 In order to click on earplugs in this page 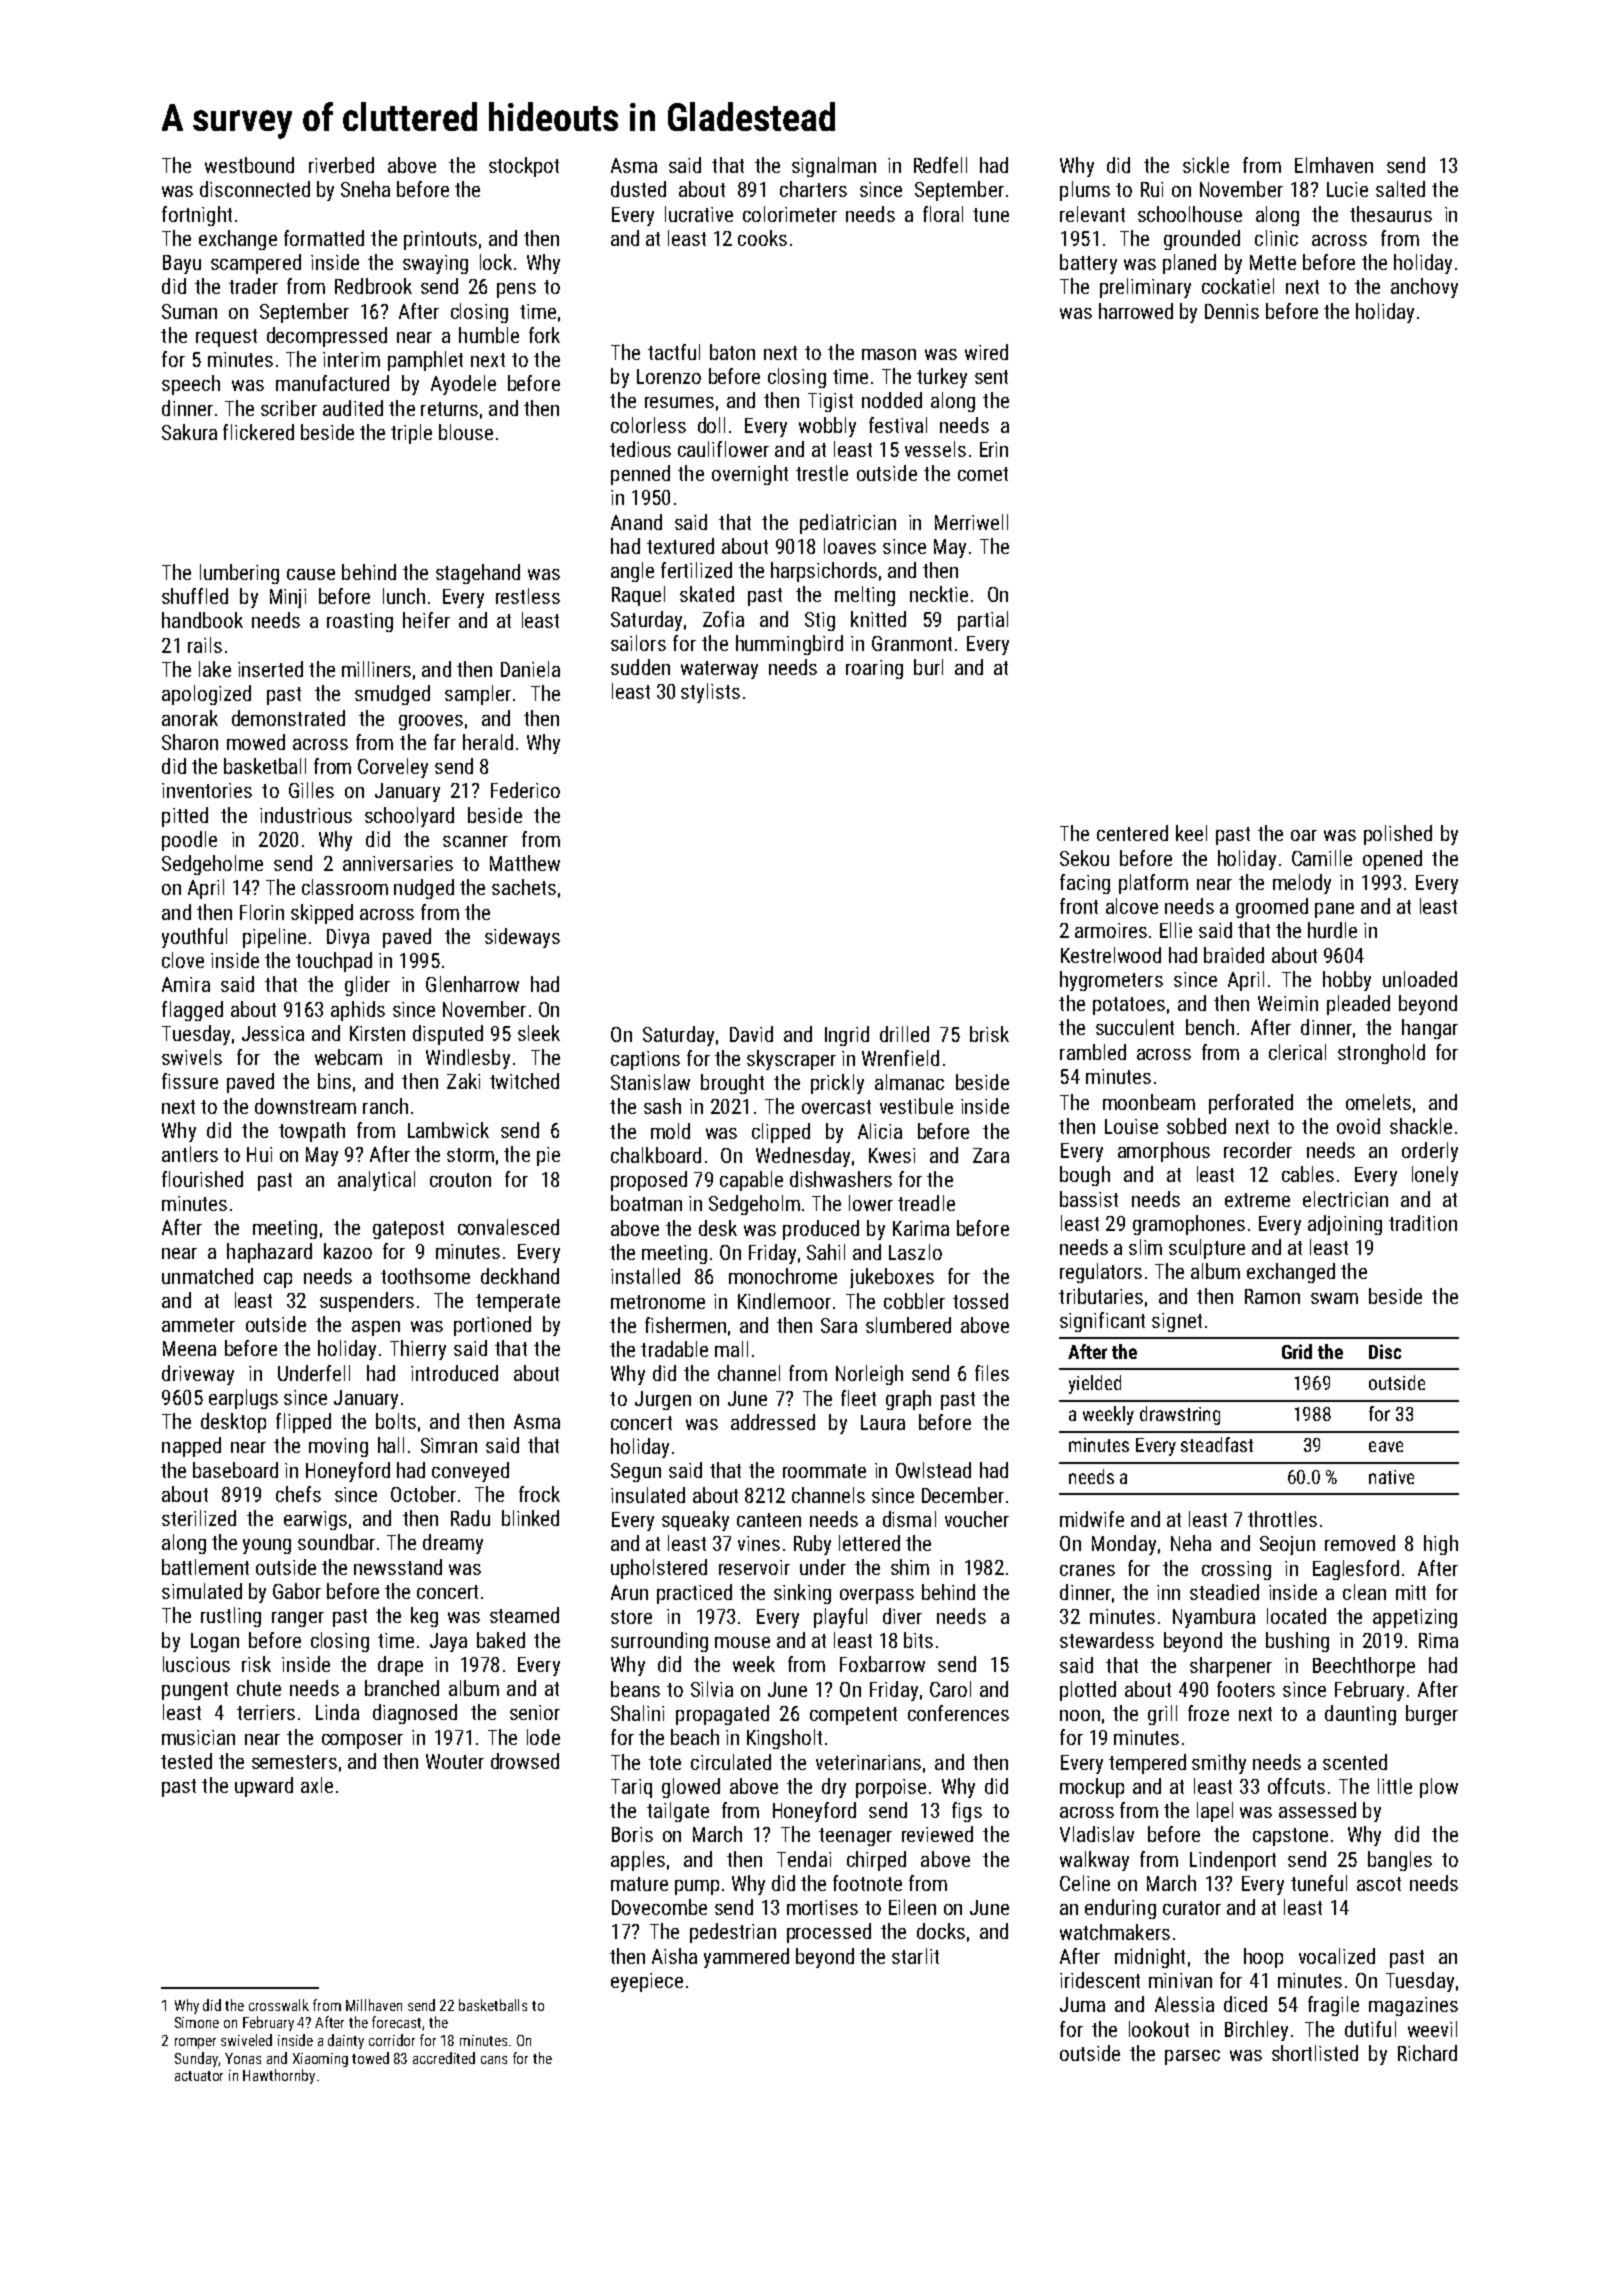, I will do `click(243, 1399)`.
